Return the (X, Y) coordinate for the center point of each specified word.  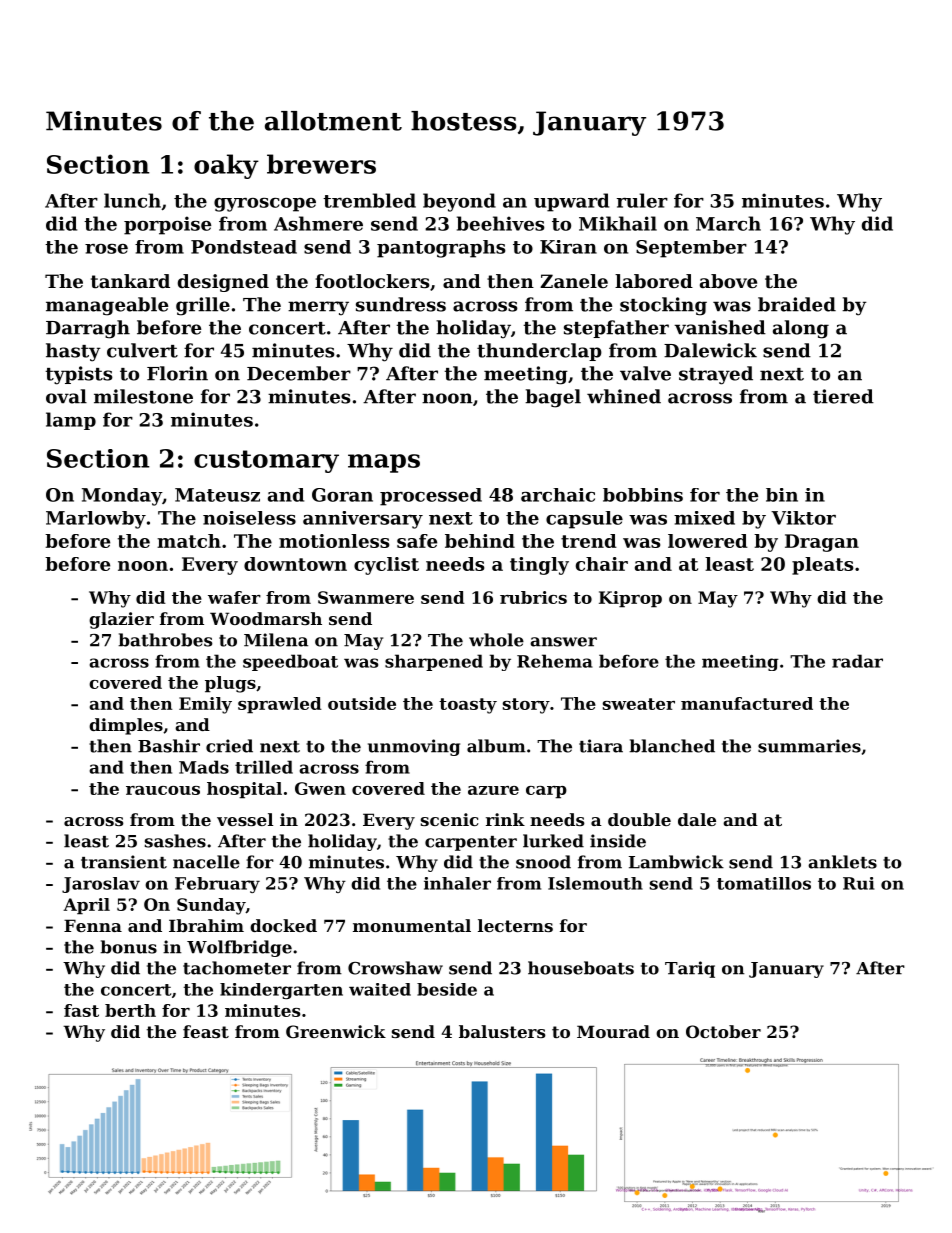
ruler (642, 200)
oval (66, 396)
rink (505, 819)
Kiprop (630, 599)
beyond (459, 202)
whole (496, 640)
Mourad (613, 1031)
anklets (842, 862)
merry (318, 308)
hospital (244, 790)
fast (81, 1010)
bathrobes (165, 640)
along (801, 329)
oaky (226, 166)
